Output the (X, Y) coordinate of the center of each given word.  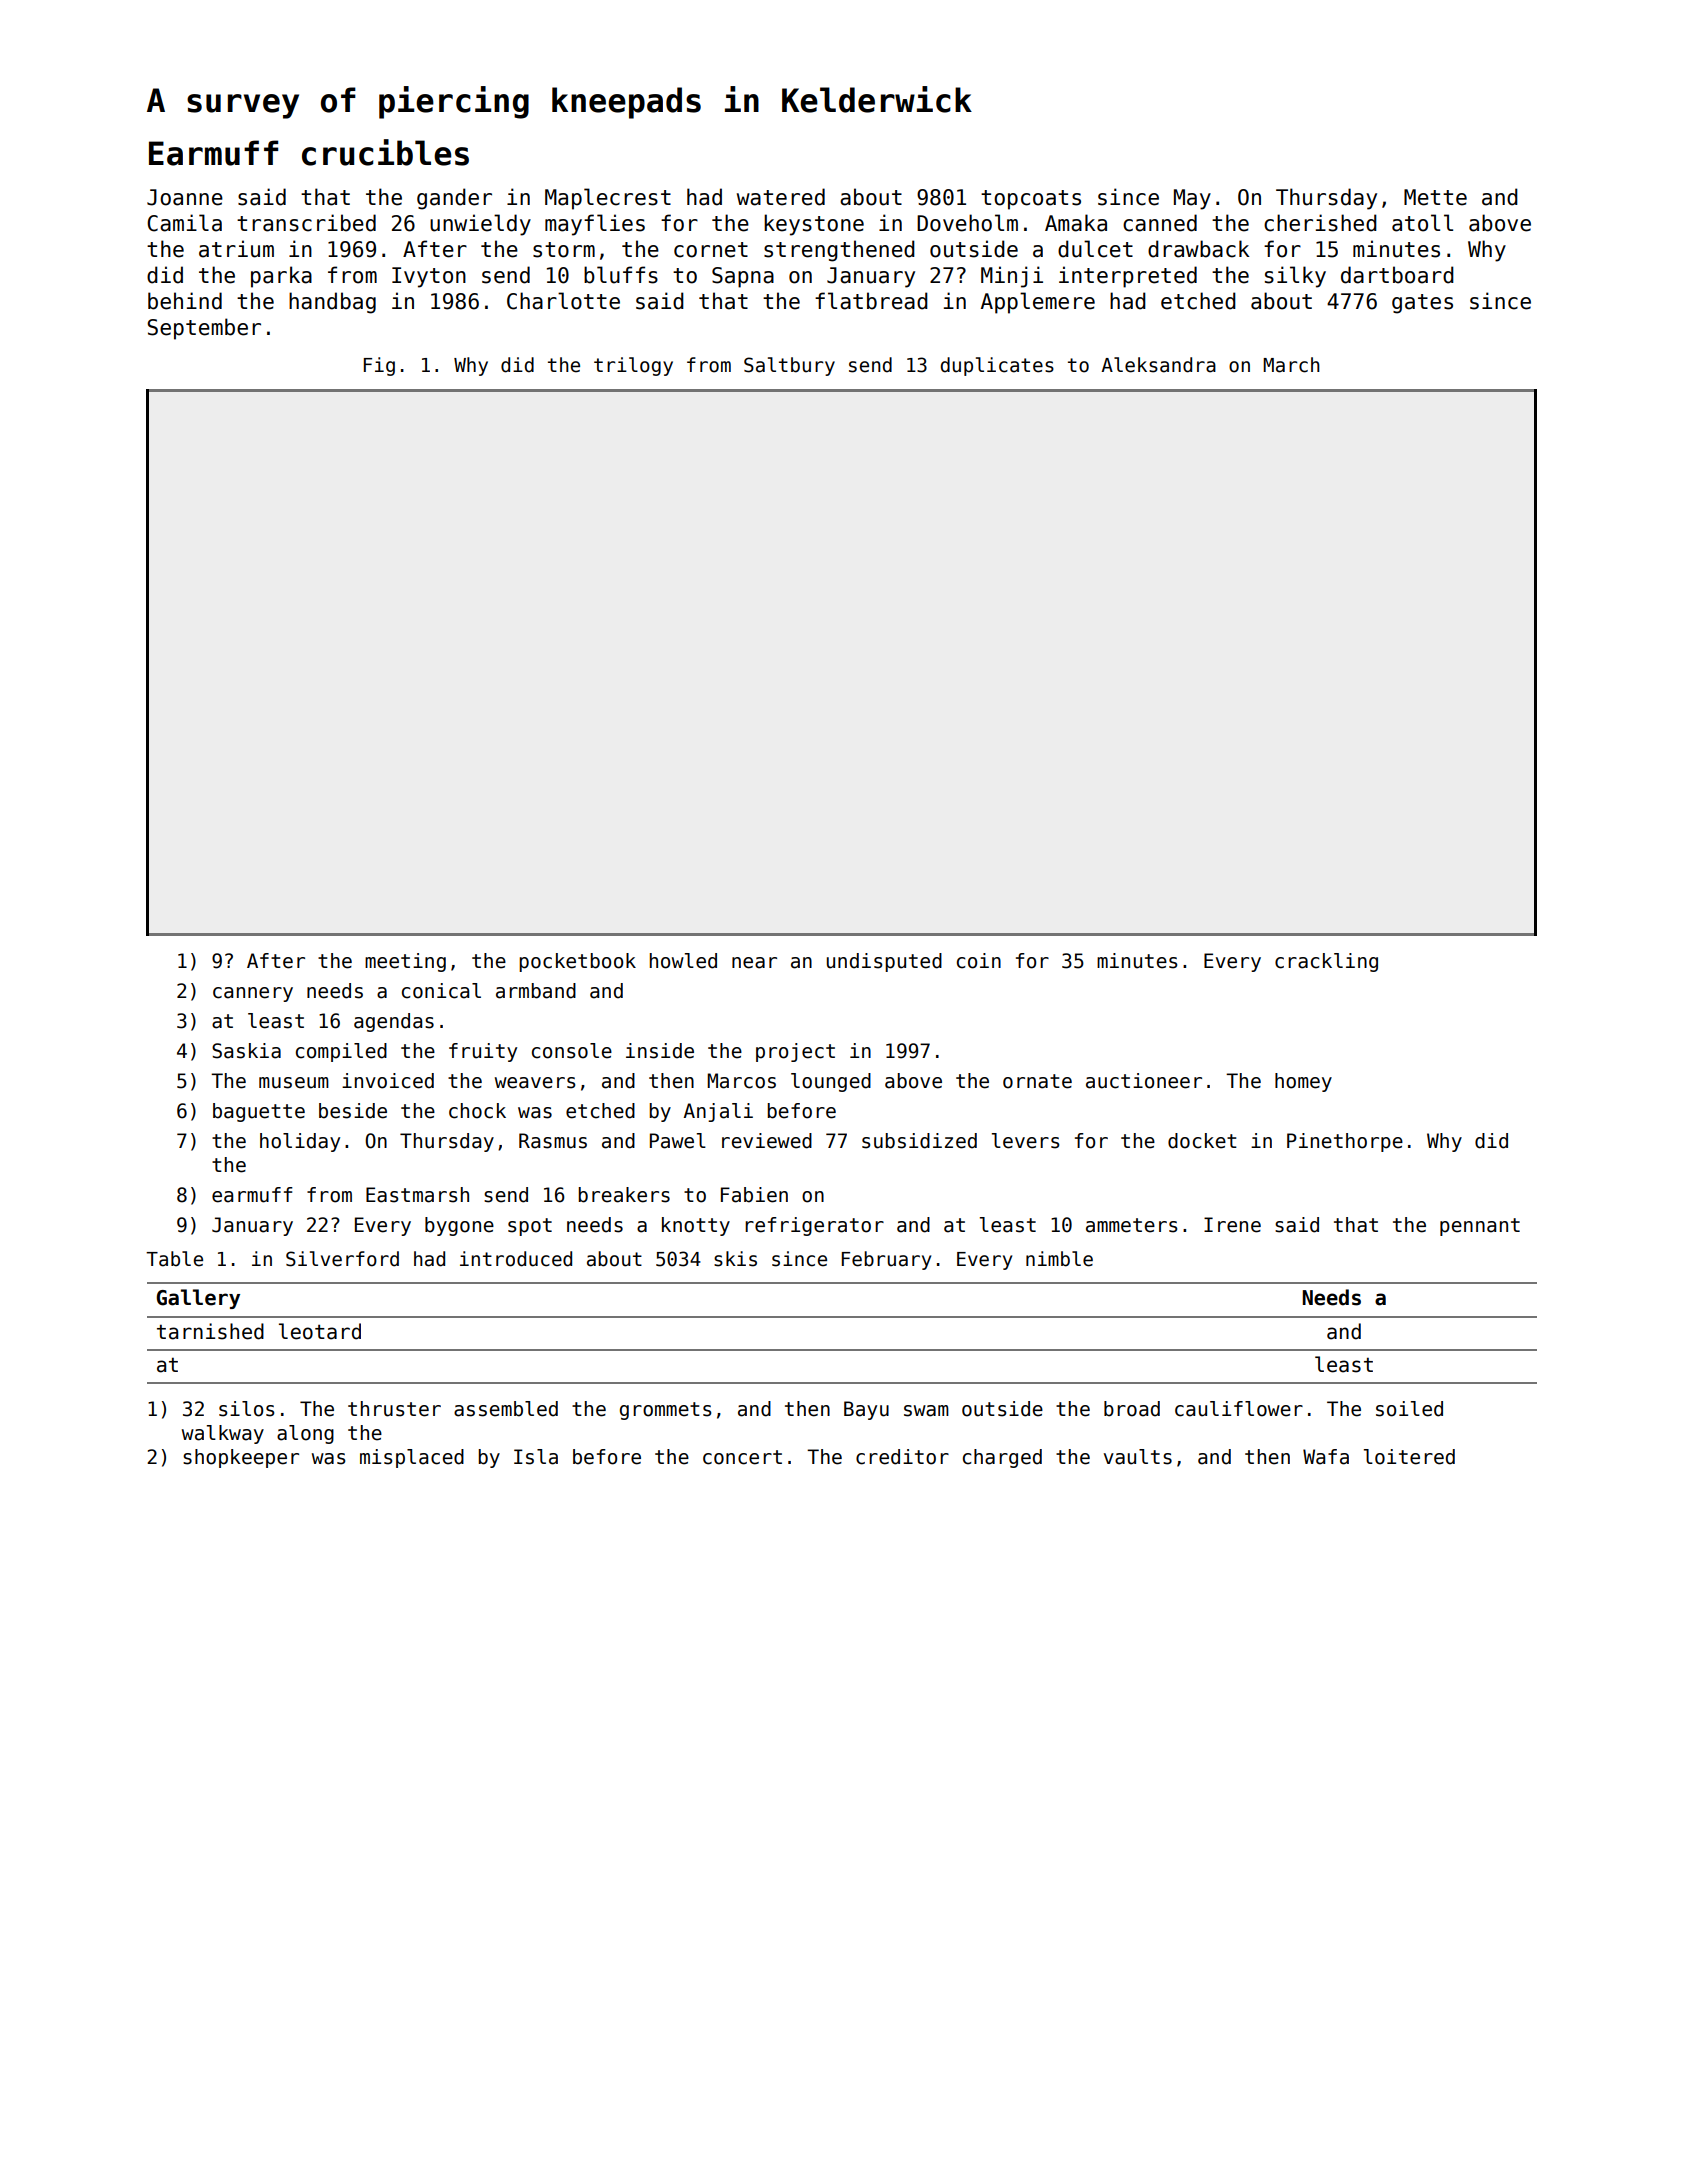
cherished (1320, 223)
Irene (1232, 1225)
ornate (1037, 1081)
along (305, 1434)
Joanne (185, 197)
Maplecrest (608, 199)
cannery (253, 994)
